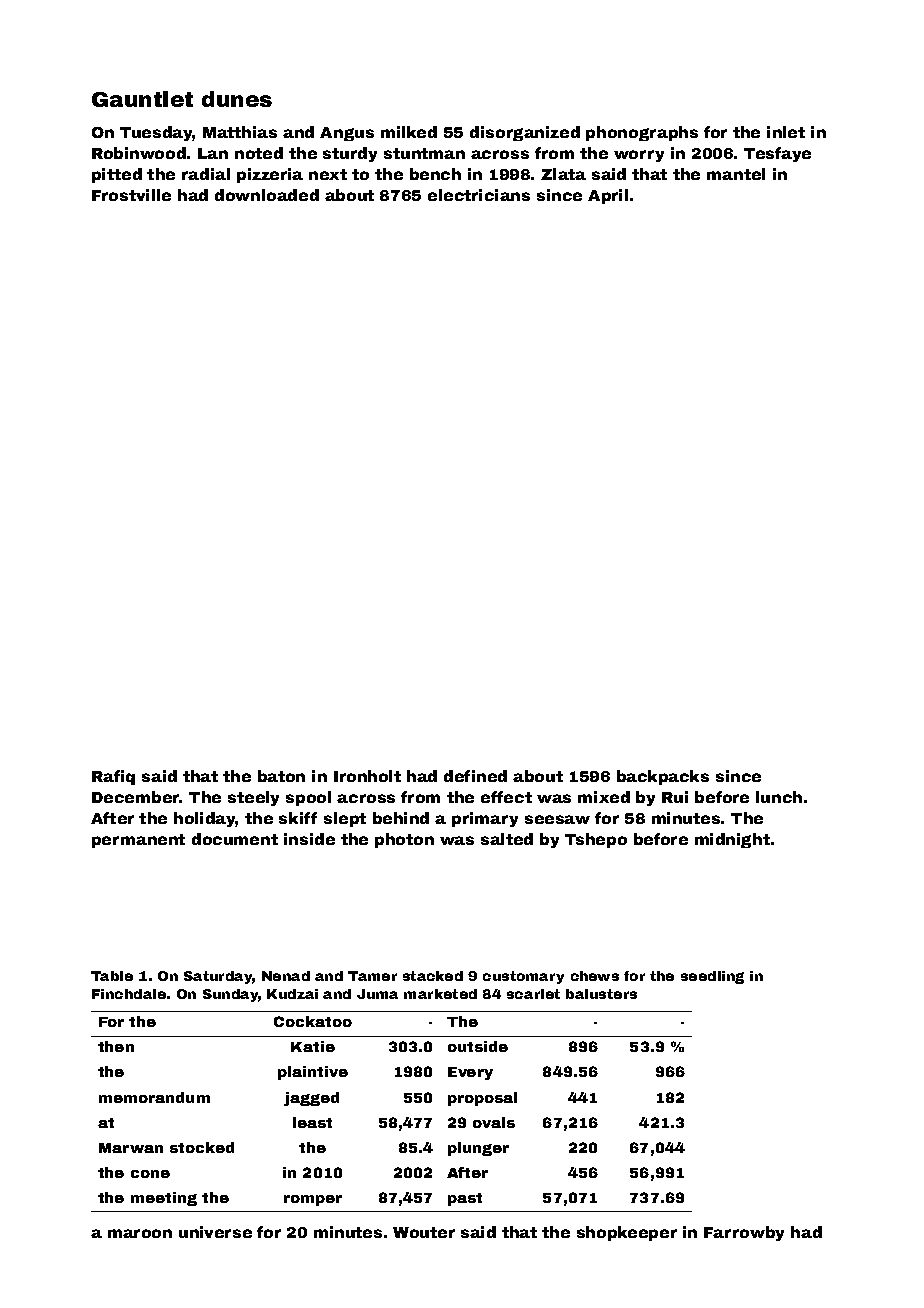 The width and height of the screenshot is (924, 1308). Describe the element at coordinates (154, 1097) in the screenshot. I see `memorandum` at that location.
